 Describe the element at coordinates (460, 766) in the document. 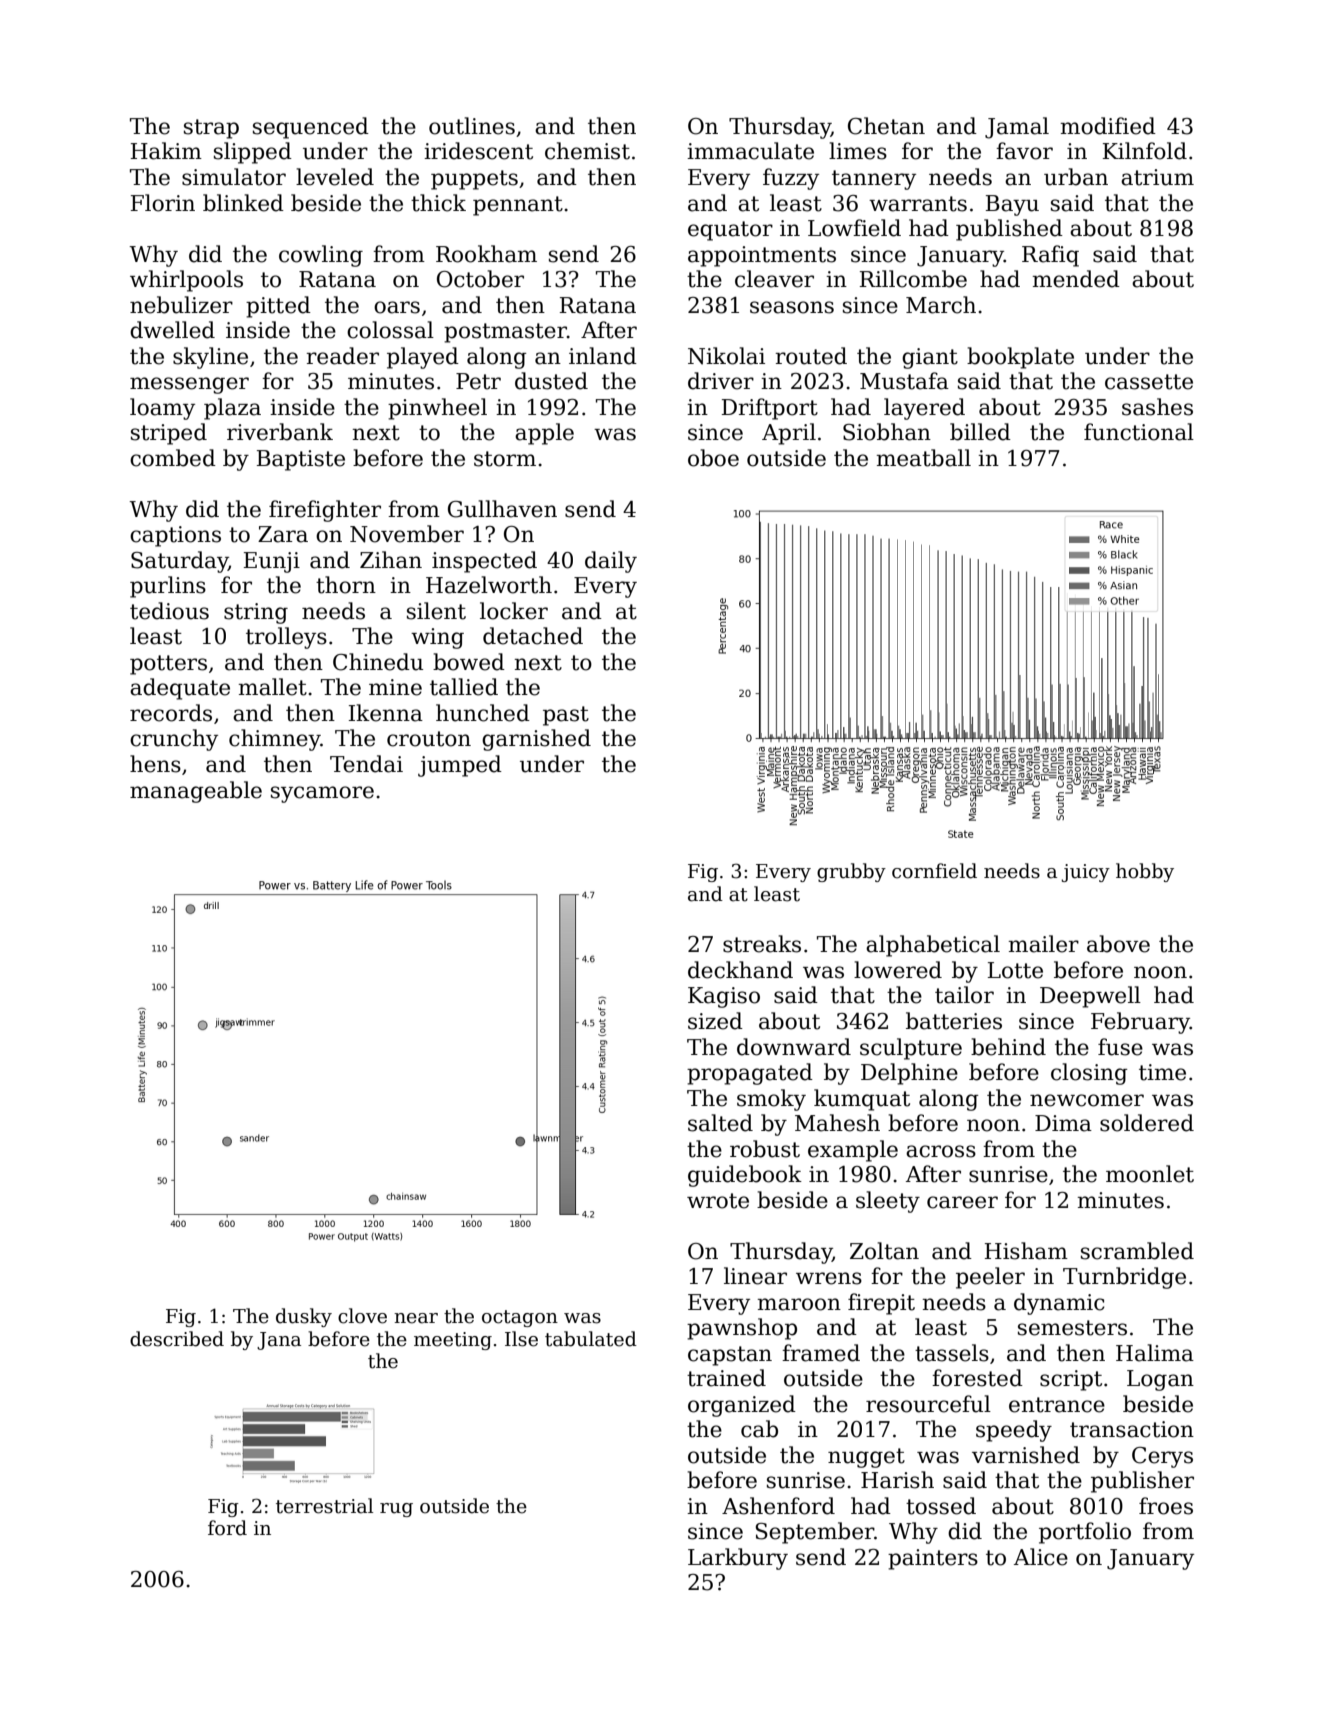

I see `jumped` at that location.
